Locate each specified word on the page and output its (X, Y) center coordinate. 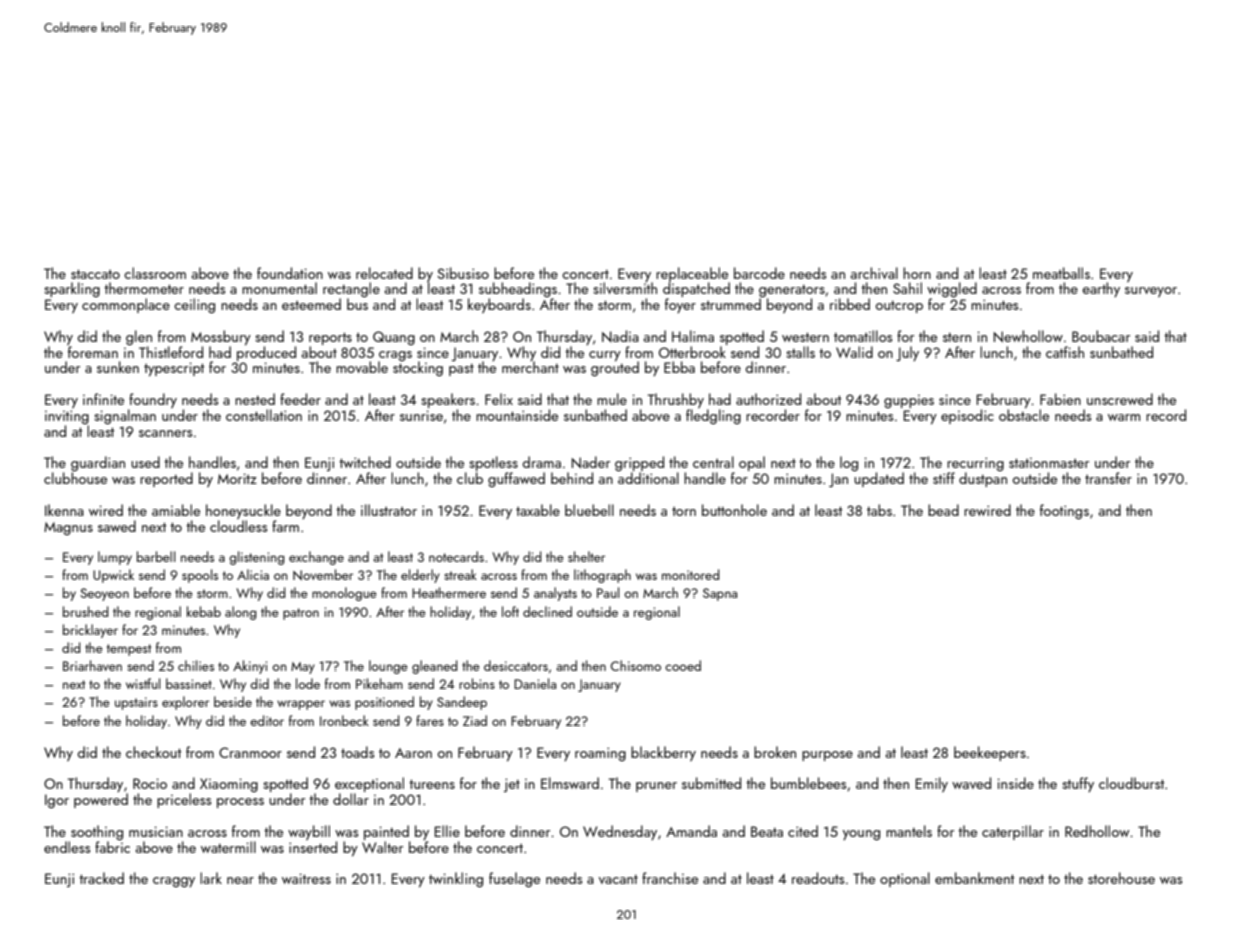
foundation (290, 273)
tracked (101, 878)
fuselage (514, 879)
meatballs (1061, 273)
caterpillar (1013, 832)
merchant (530, 367)
